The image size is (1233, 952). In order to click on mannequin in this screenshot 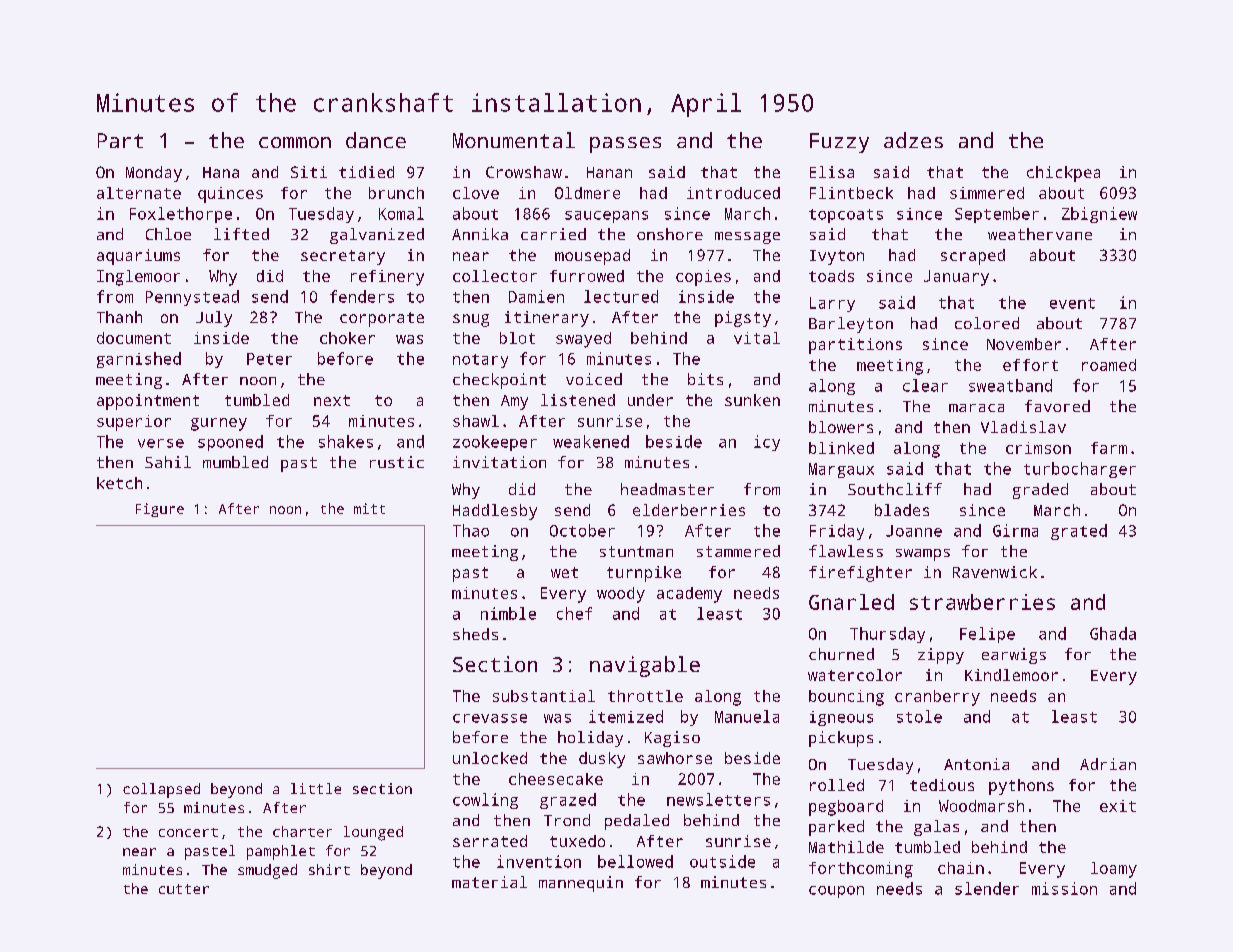, I will do `click(581, 884)`.
